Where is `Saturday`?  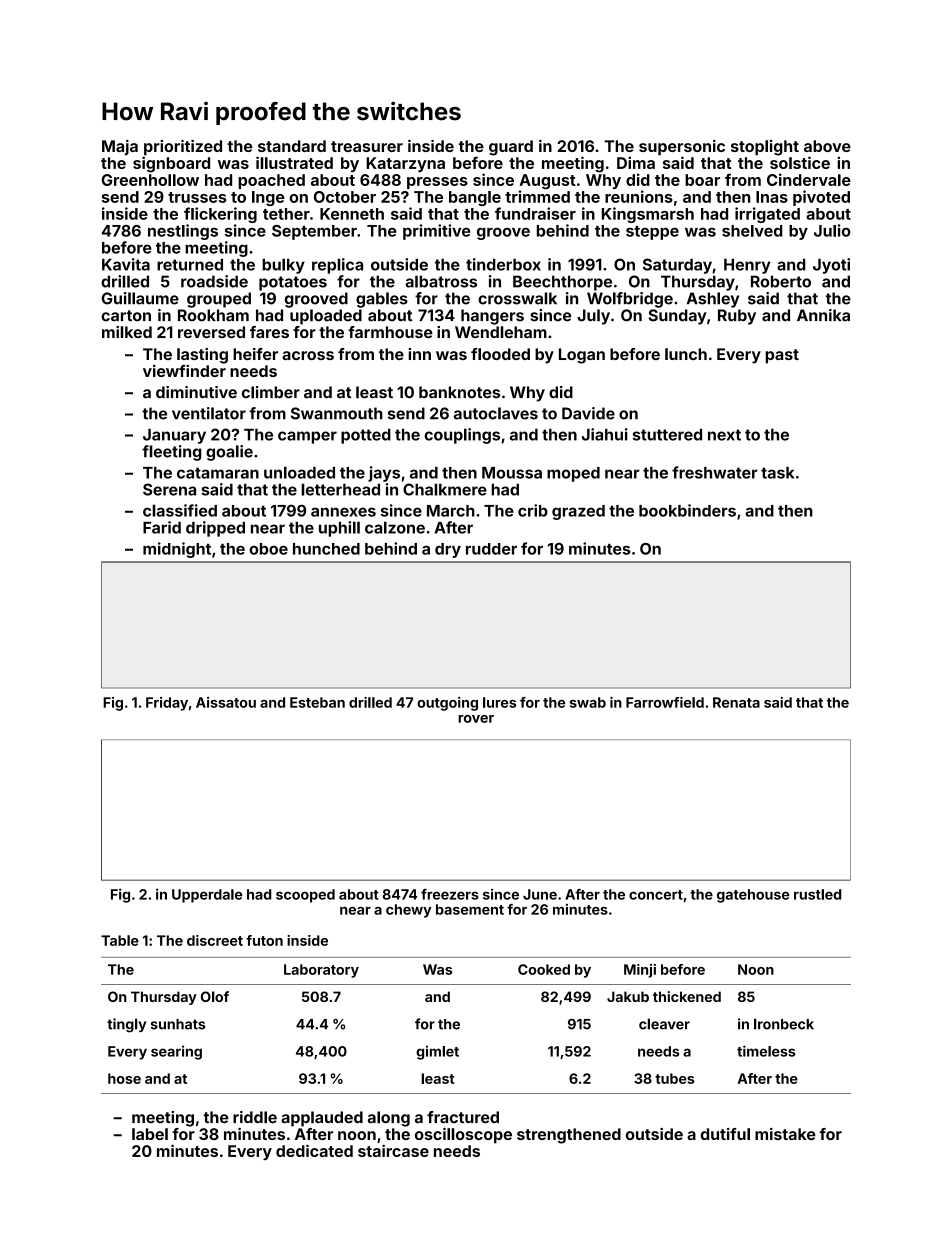
Saturday is located at coordinates (677, 266).
